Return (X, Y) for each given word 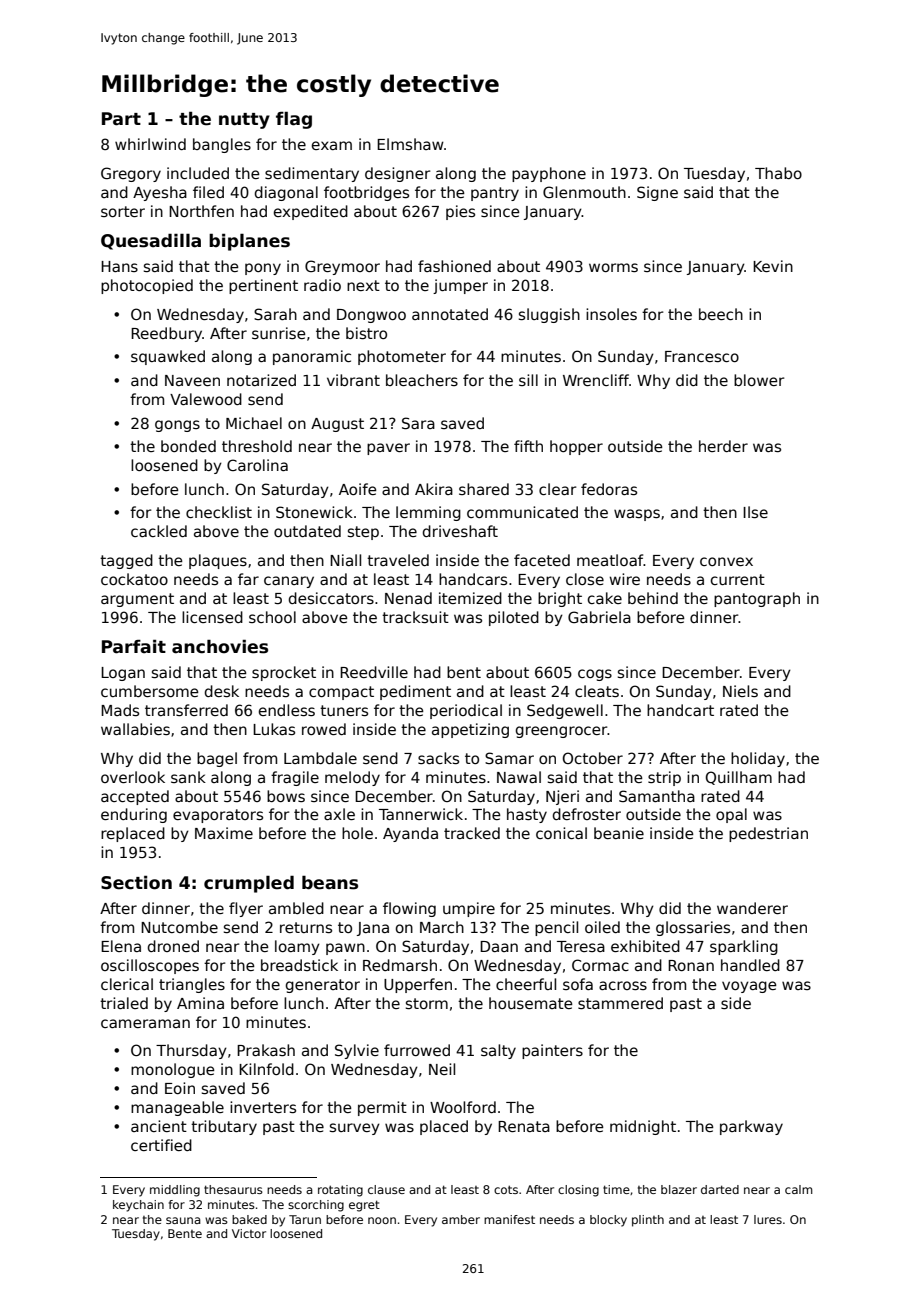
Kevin (773, 266)
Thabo (778, 173)
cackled (159, 531)
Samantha (657, 796)
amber (461, 1219)
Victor (249, 1233)
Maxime (224, 833)
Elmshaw (410, 144)
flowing (409, 909)
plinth (648, 1221)
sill (528, 380)
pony (263, 269)
